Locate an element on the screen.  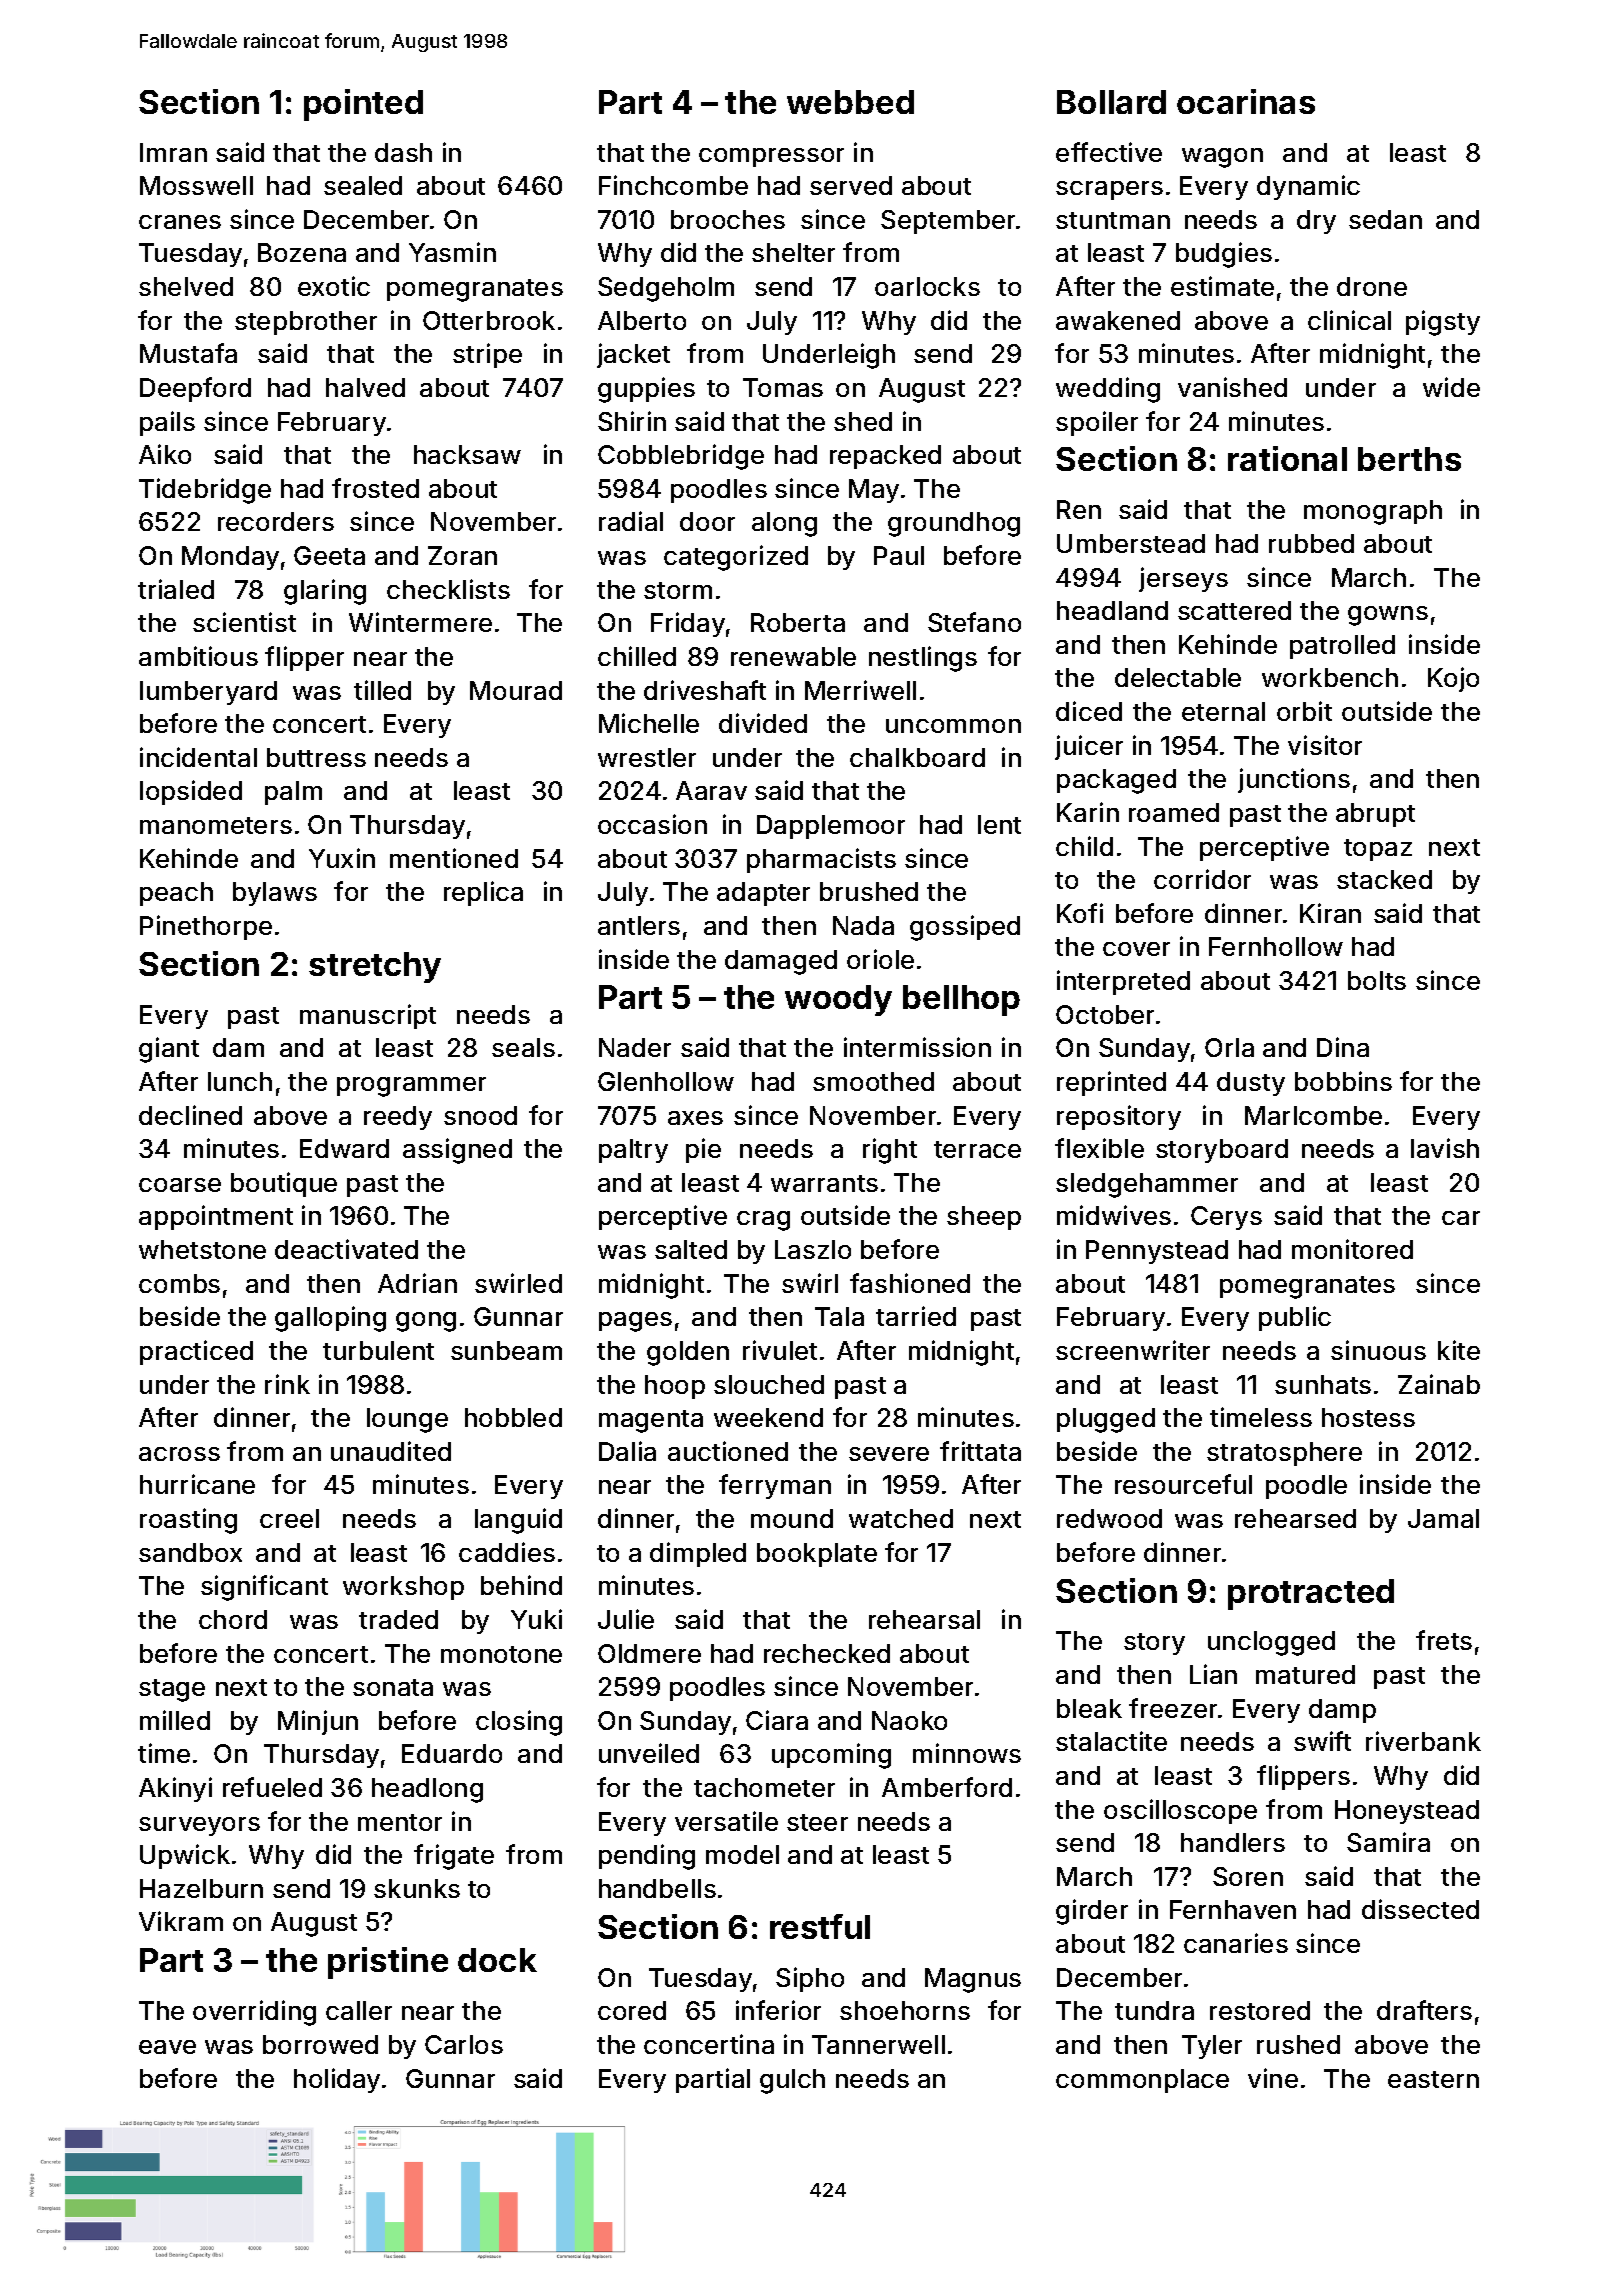
Nader is located at coordinates (635, 1047).
